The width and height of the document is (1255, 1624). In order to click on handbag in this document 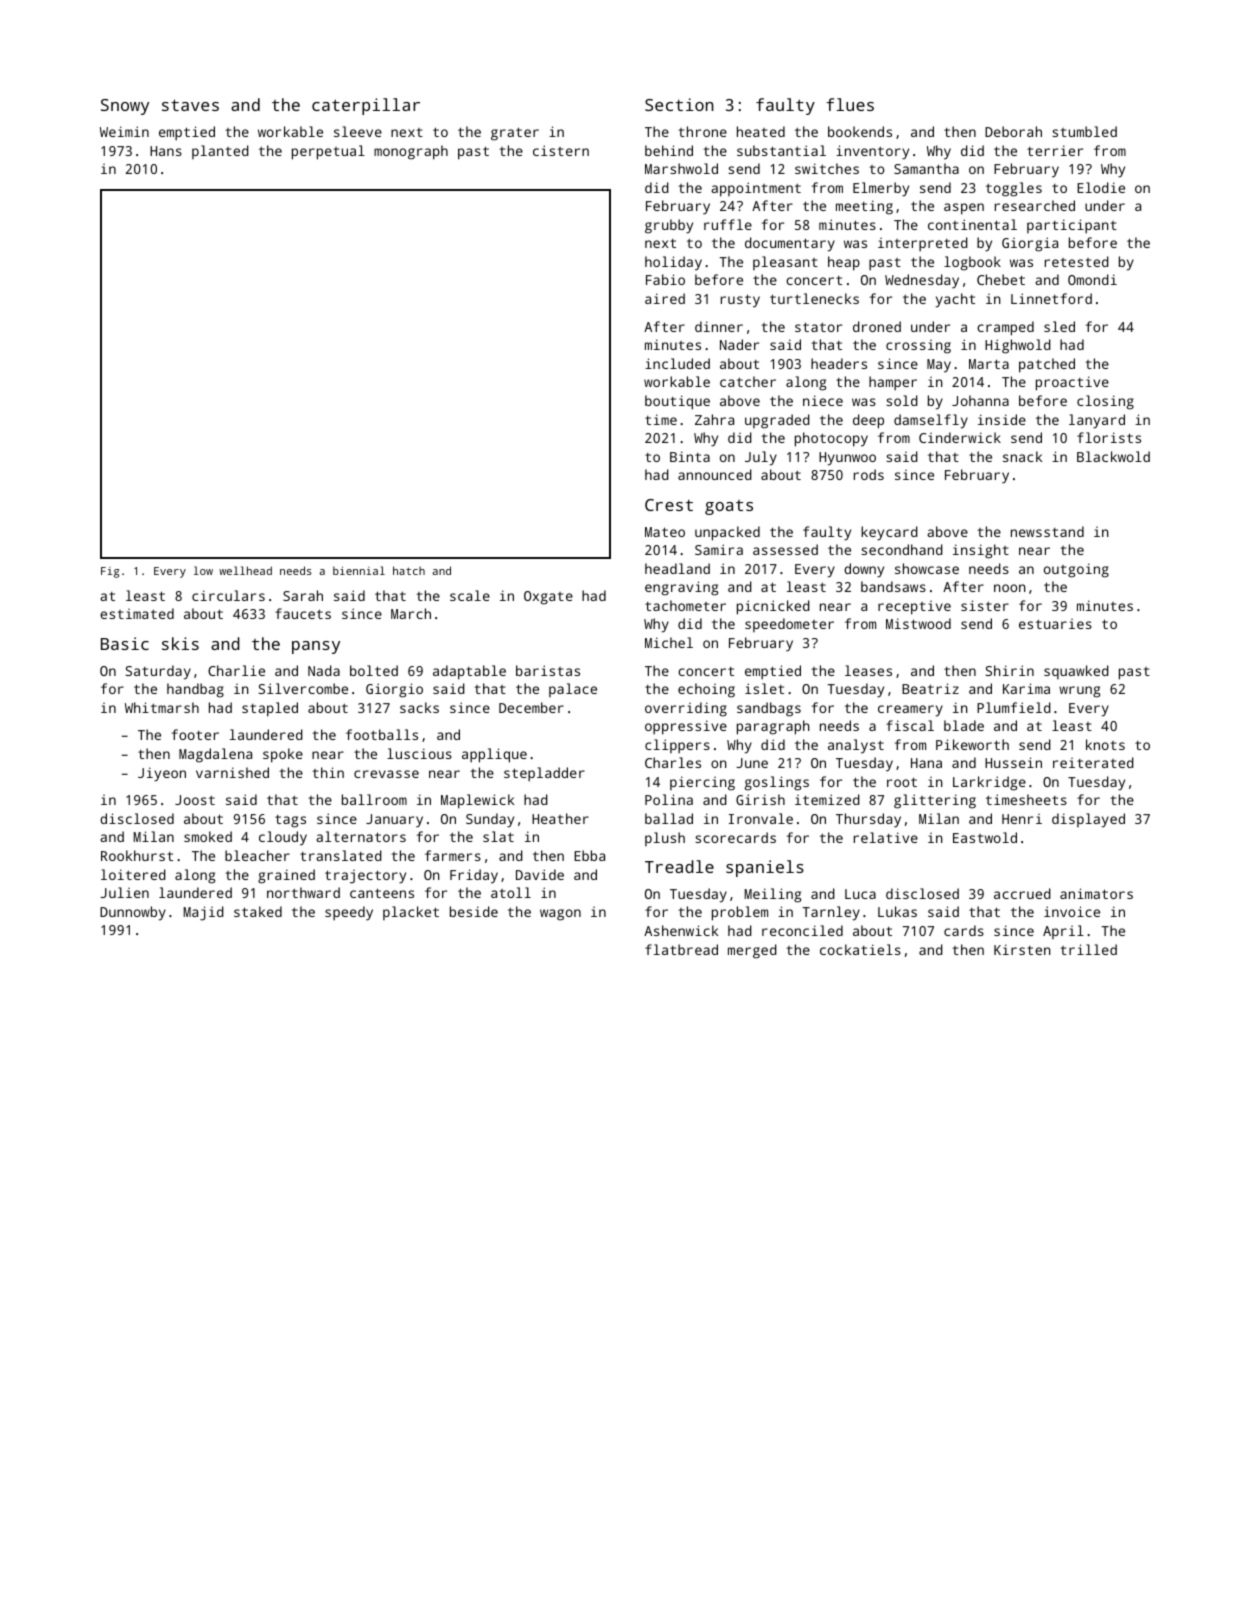, I will do `click(195, 690)`.
